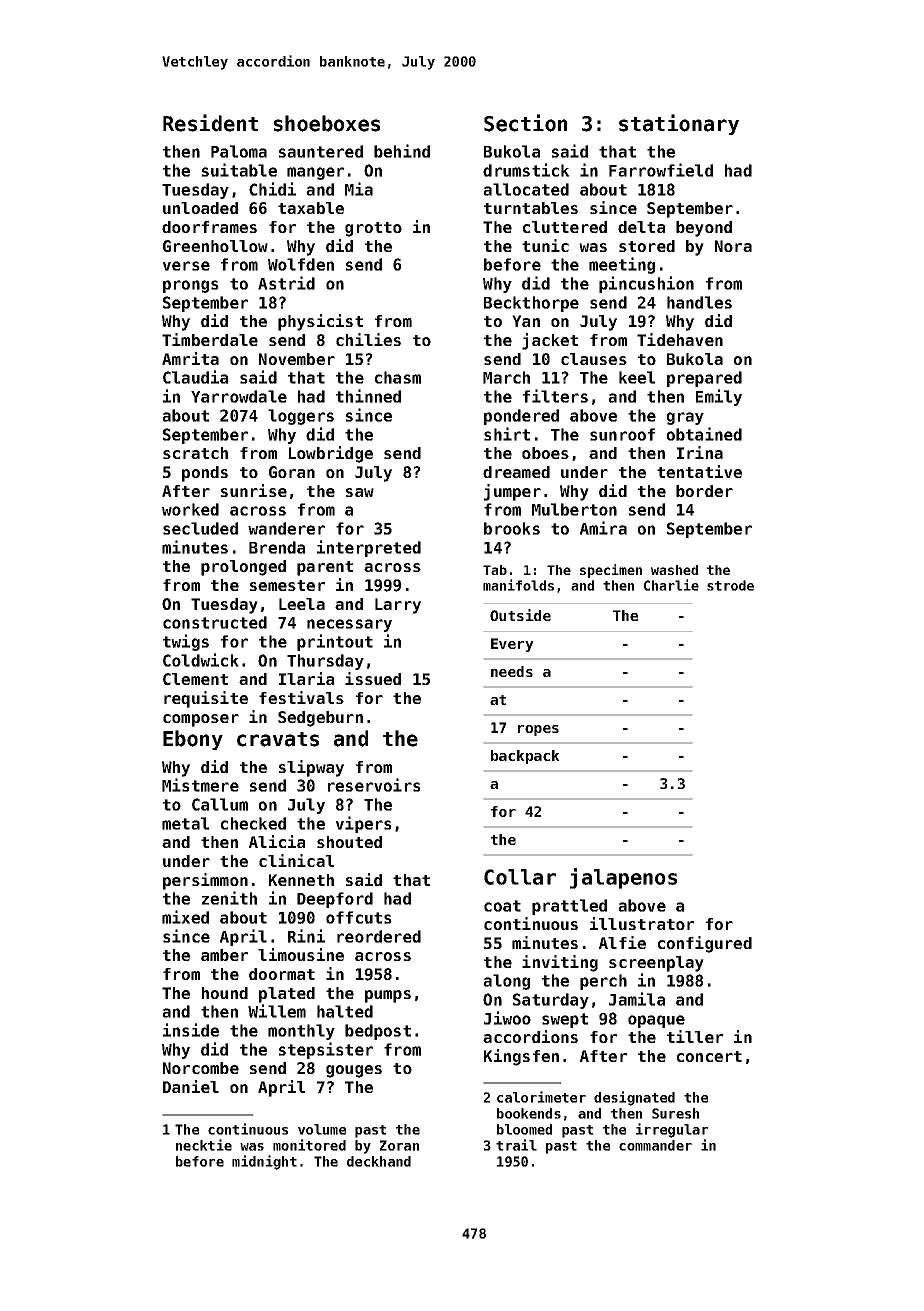 Image resolution: width=924 pixels, height=1311 pixels. Describe the element at coordinates (354, 1071) in the screenshot. I see `gouges` at that location.
